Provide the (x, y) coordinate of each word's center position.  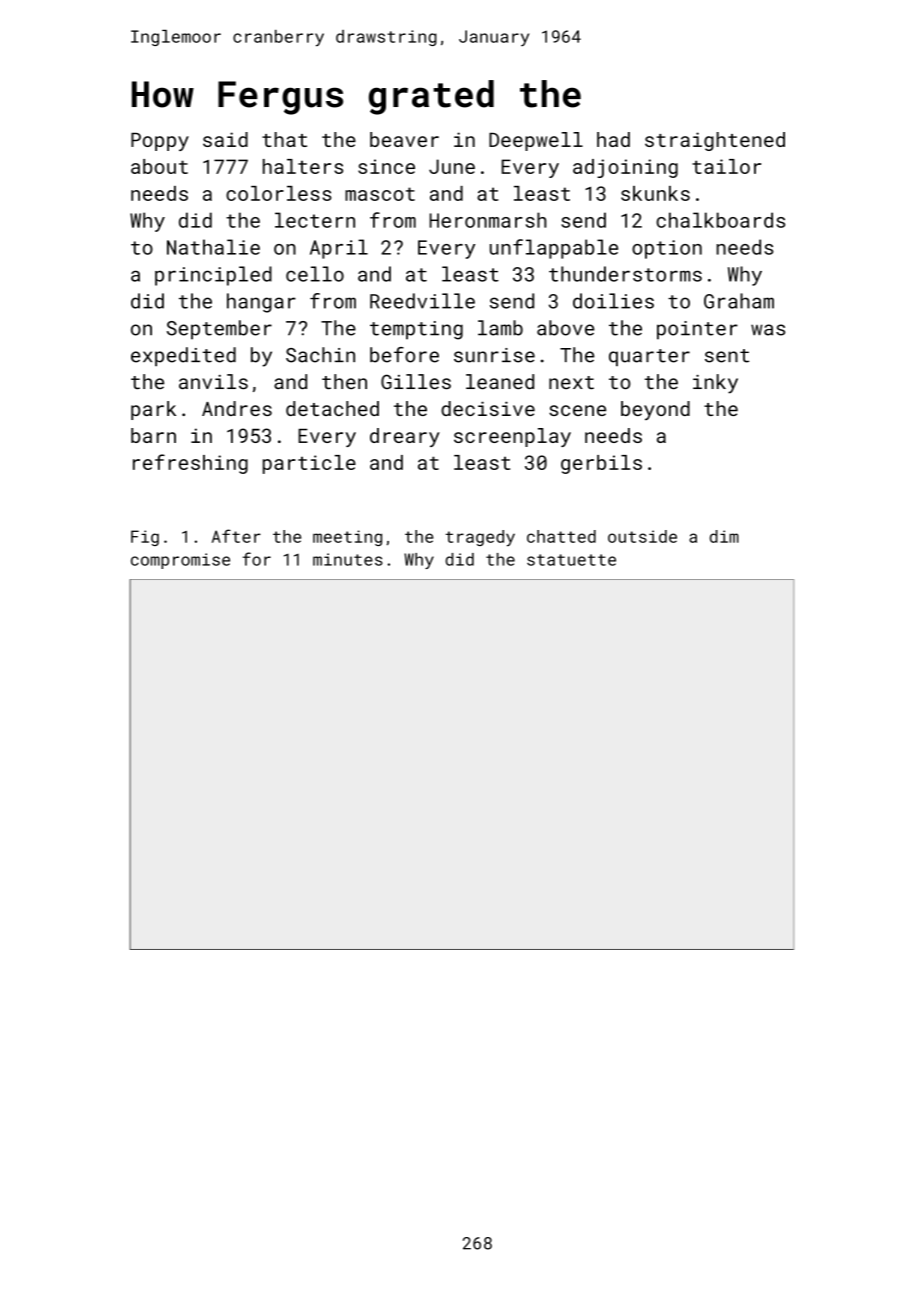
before (404, 355)
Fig (145, 538)
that (284, 139)
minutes (348, 559)
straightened (715, 141)
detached (332, 408)
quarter (649, 357)
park (153, 410)
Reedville (422, 301)
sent (727, 356)
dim (724, 536)
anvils (213, 381)
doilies (613, 301)
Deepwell (536, 141)
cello (315, 274)
